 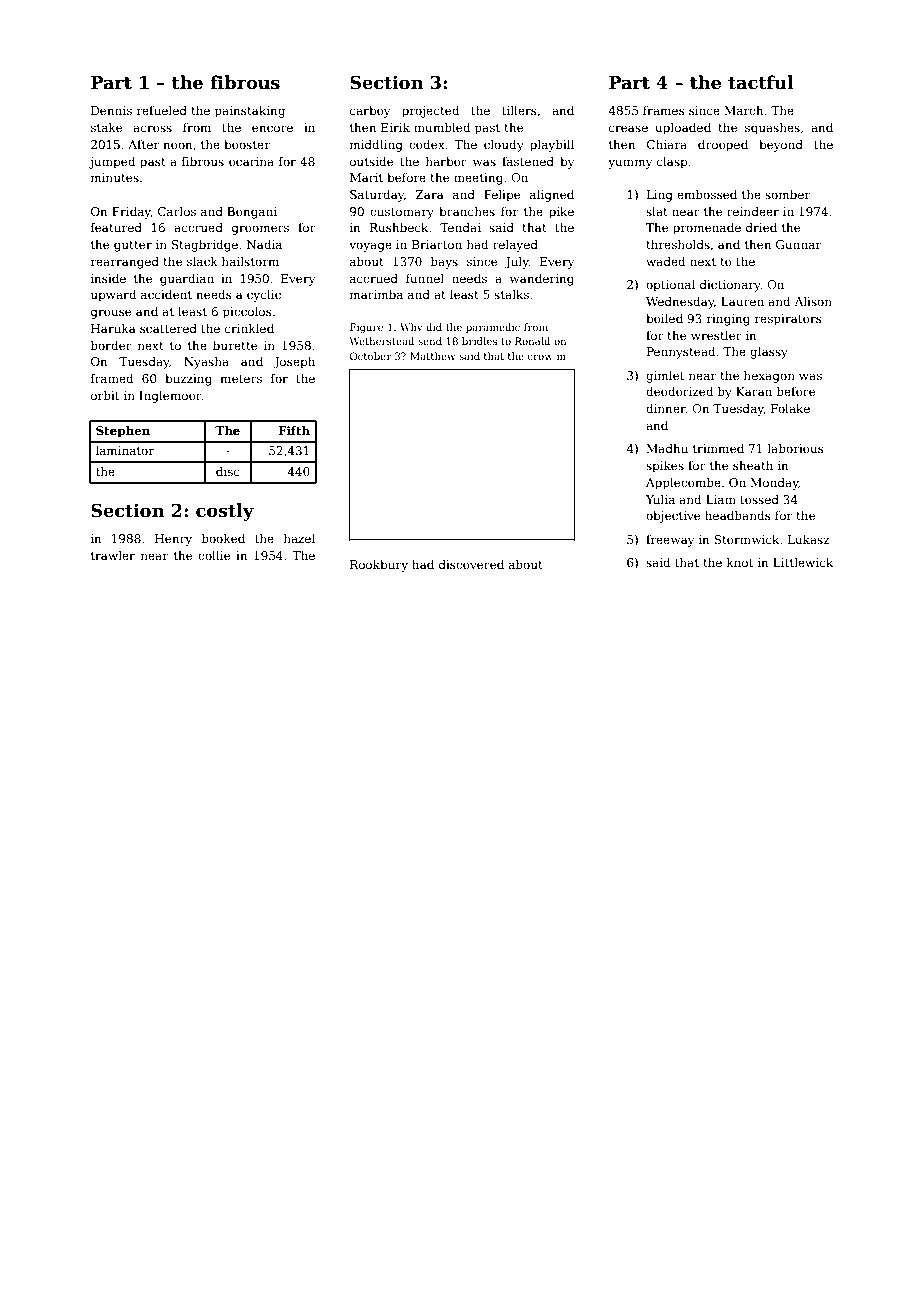 What do you see at coordinates (371, 356) in the screenshot?
I see `October` at bounding box center [371, 356].
